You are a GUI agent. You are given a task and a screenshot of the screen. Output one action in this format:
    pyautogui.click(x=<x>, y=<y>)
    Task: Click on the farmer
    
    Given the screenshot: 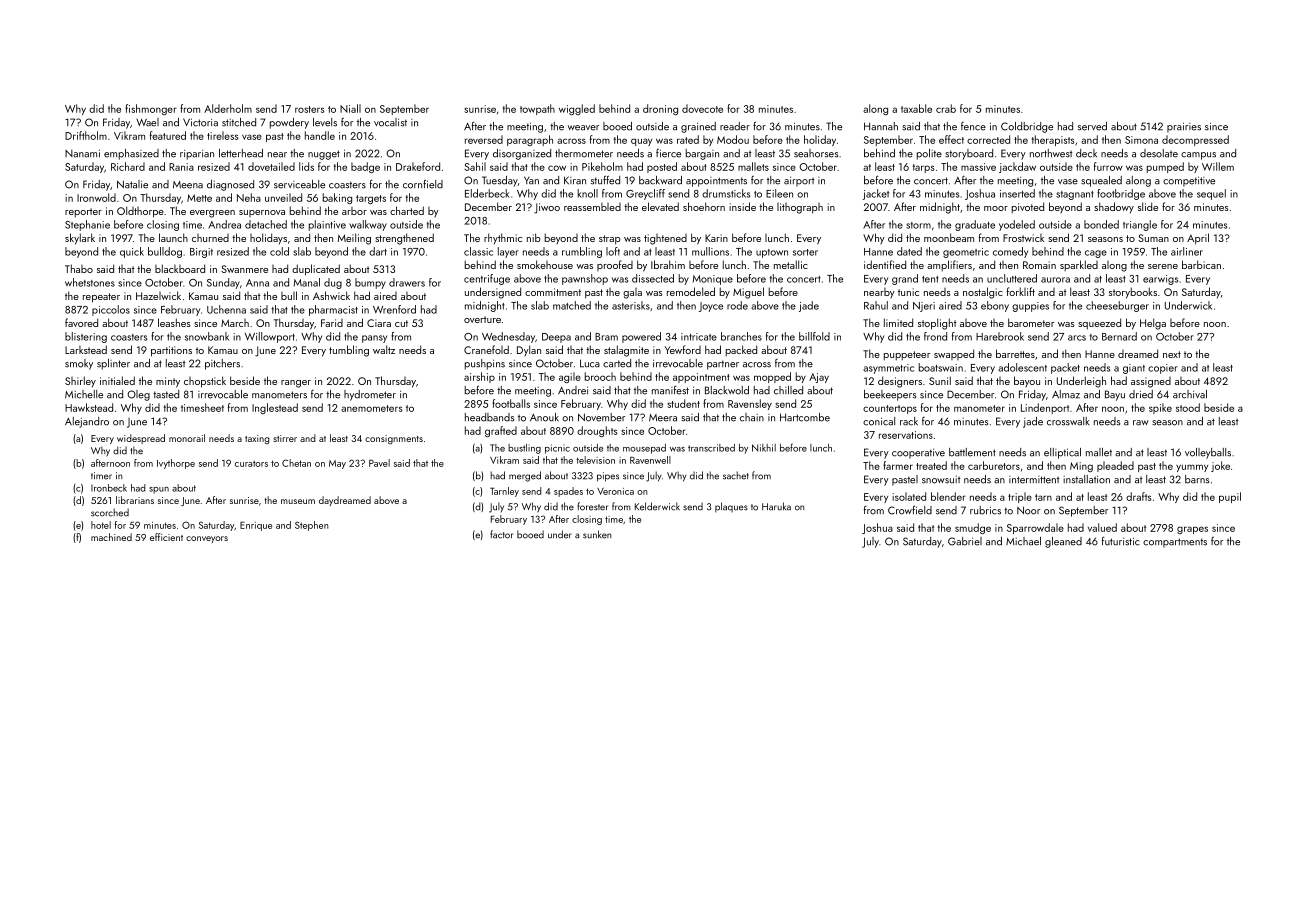 What is the action you would take?
    pyautogui.click(x=898, y=465)
